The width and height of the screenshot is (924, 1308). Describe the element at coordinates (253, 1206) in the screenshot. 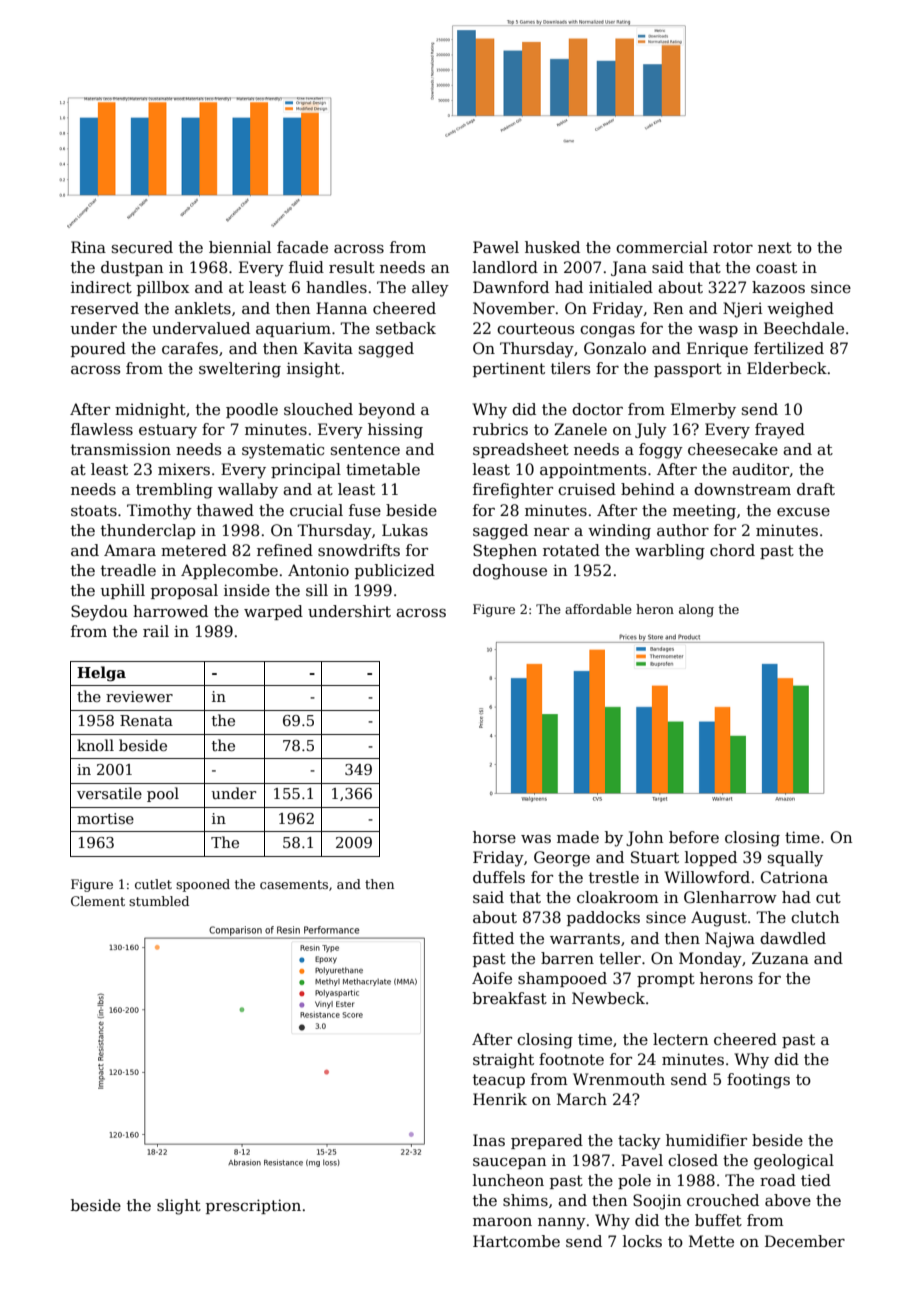

I see `prescription` at that location.
